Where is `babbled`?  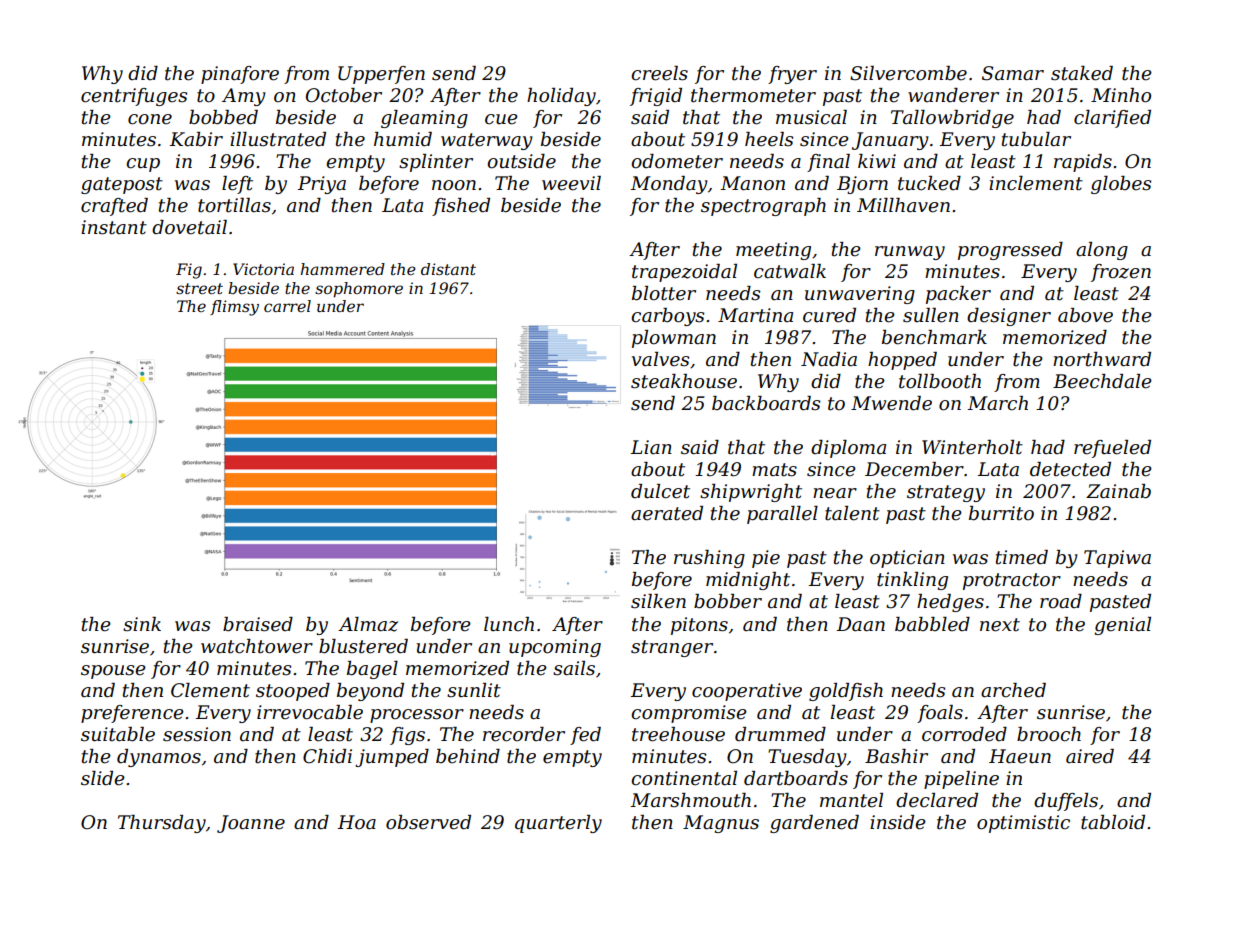 babbled is located at coordinates (932, 624).
